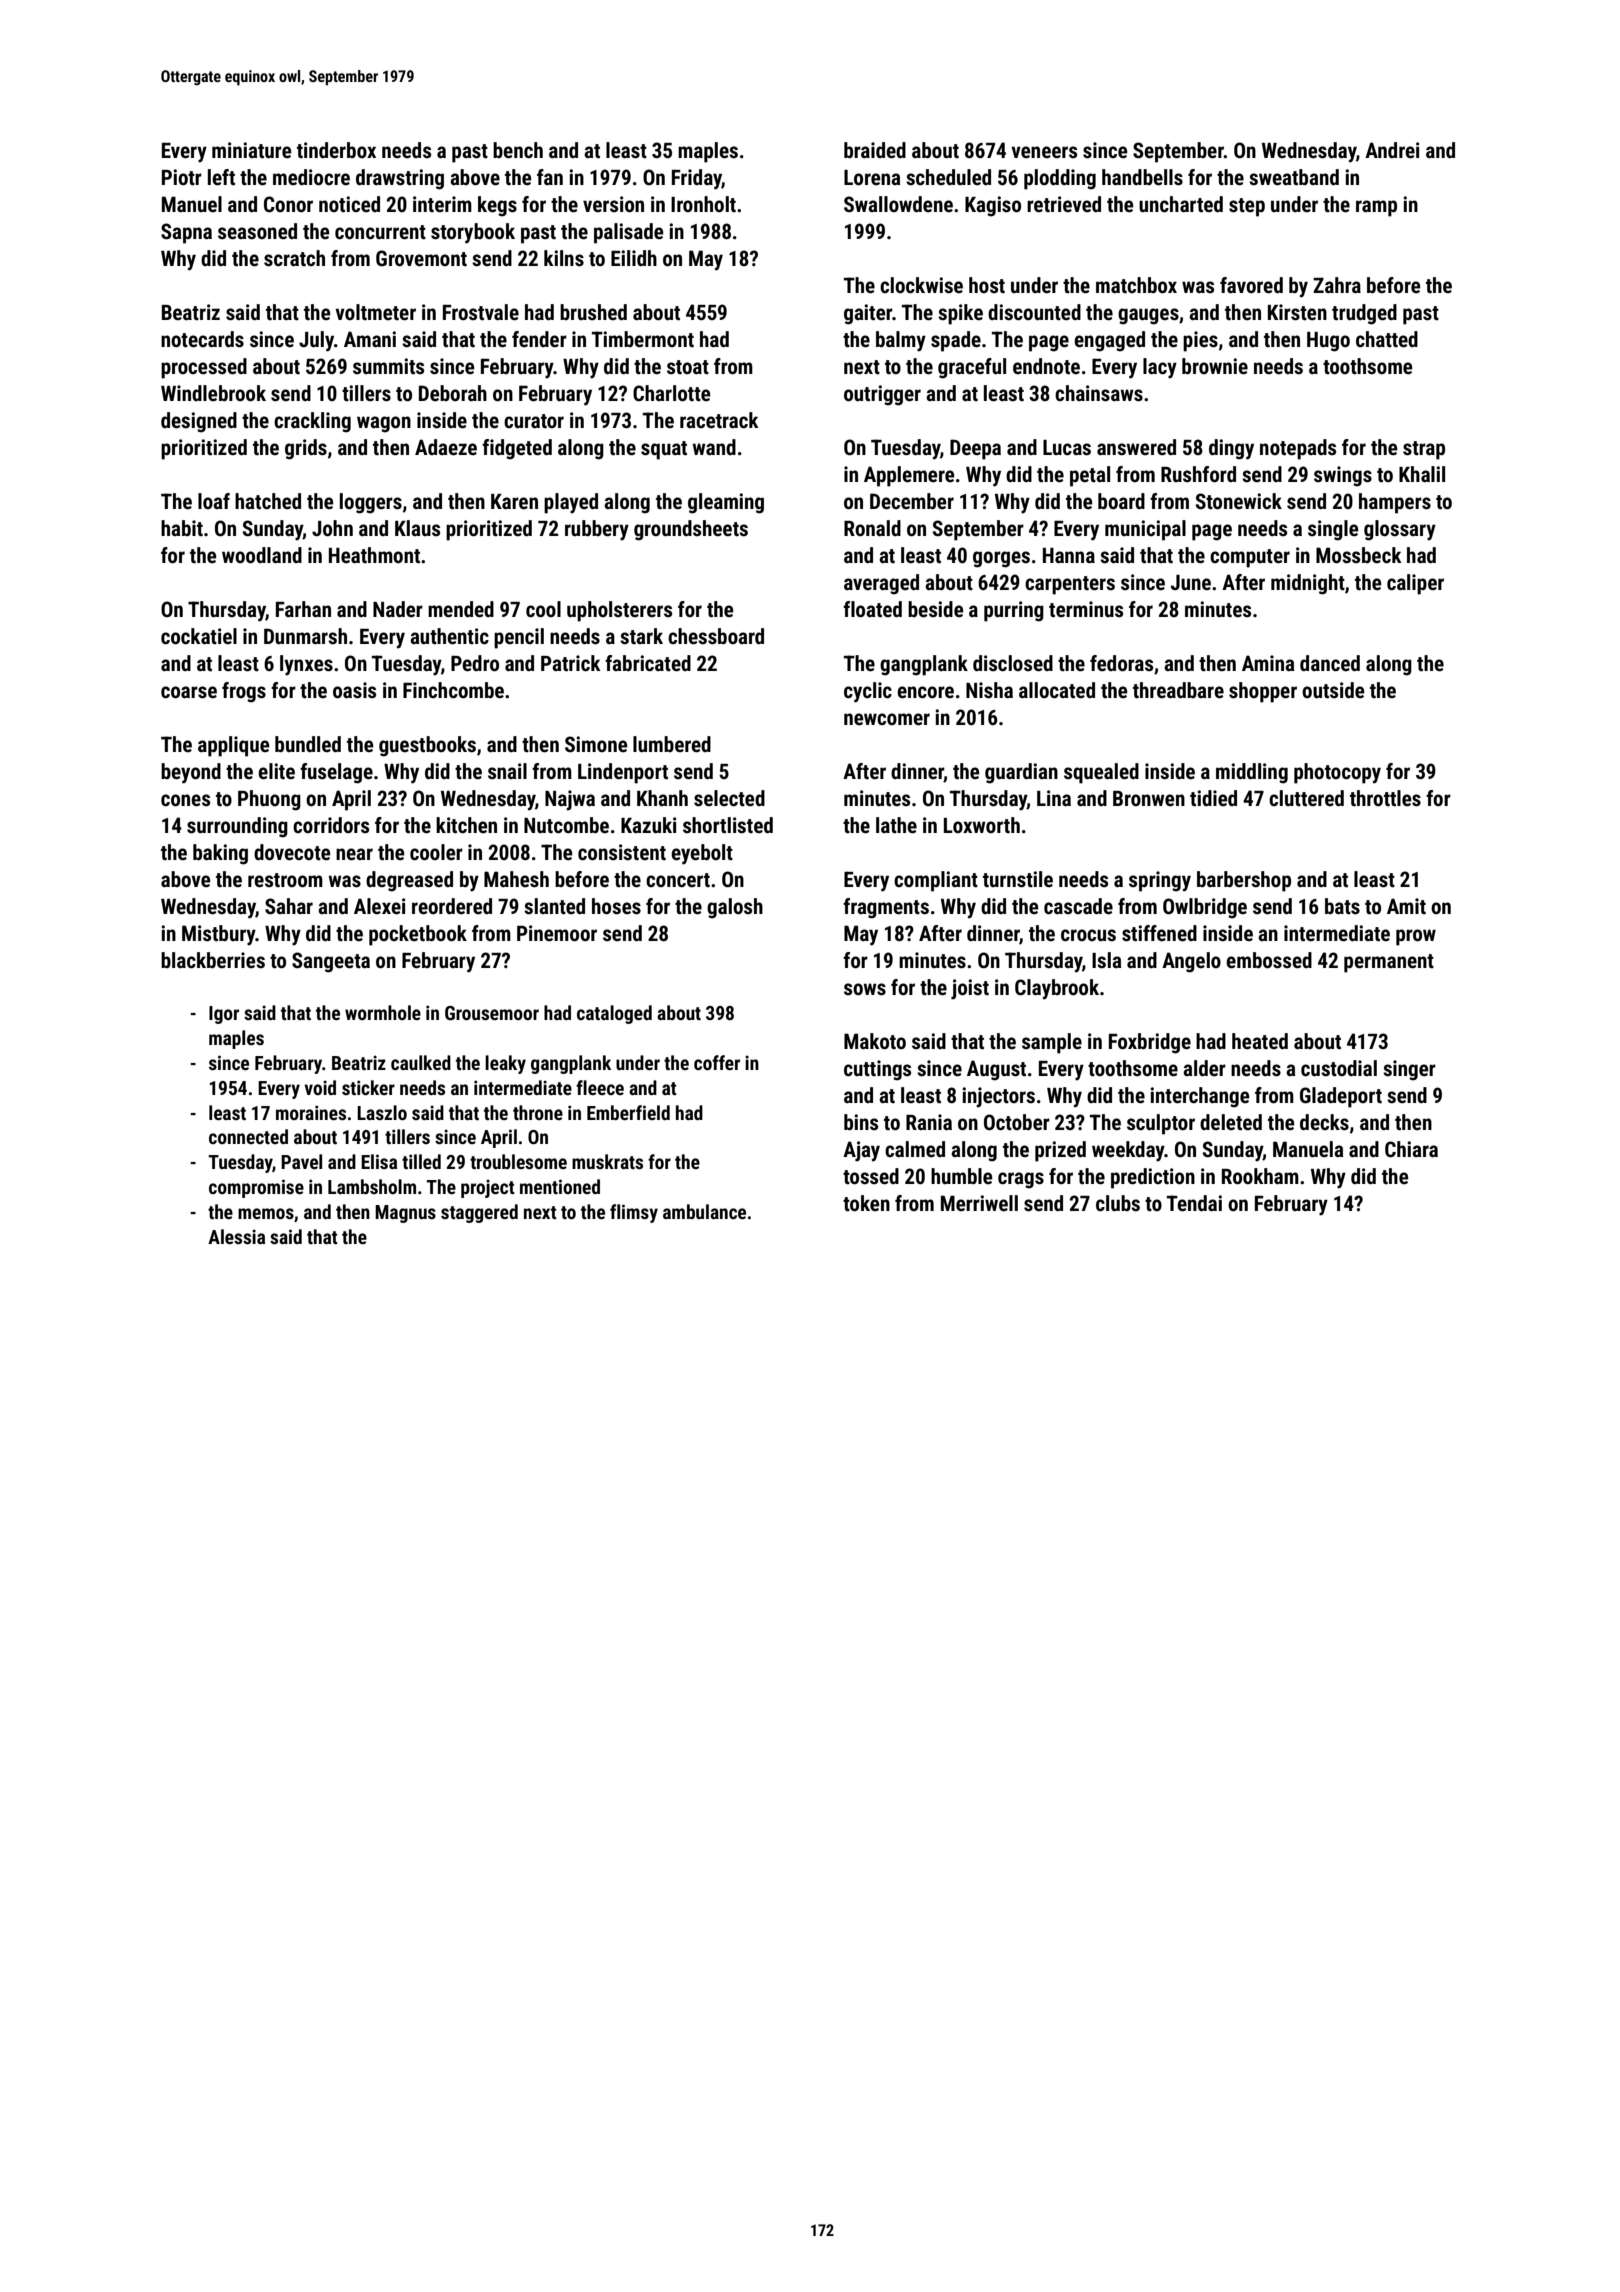  What do you see at coordinates (1191, 582) in the screenshot?
I see `June` at bounding box center [1191, 582].
